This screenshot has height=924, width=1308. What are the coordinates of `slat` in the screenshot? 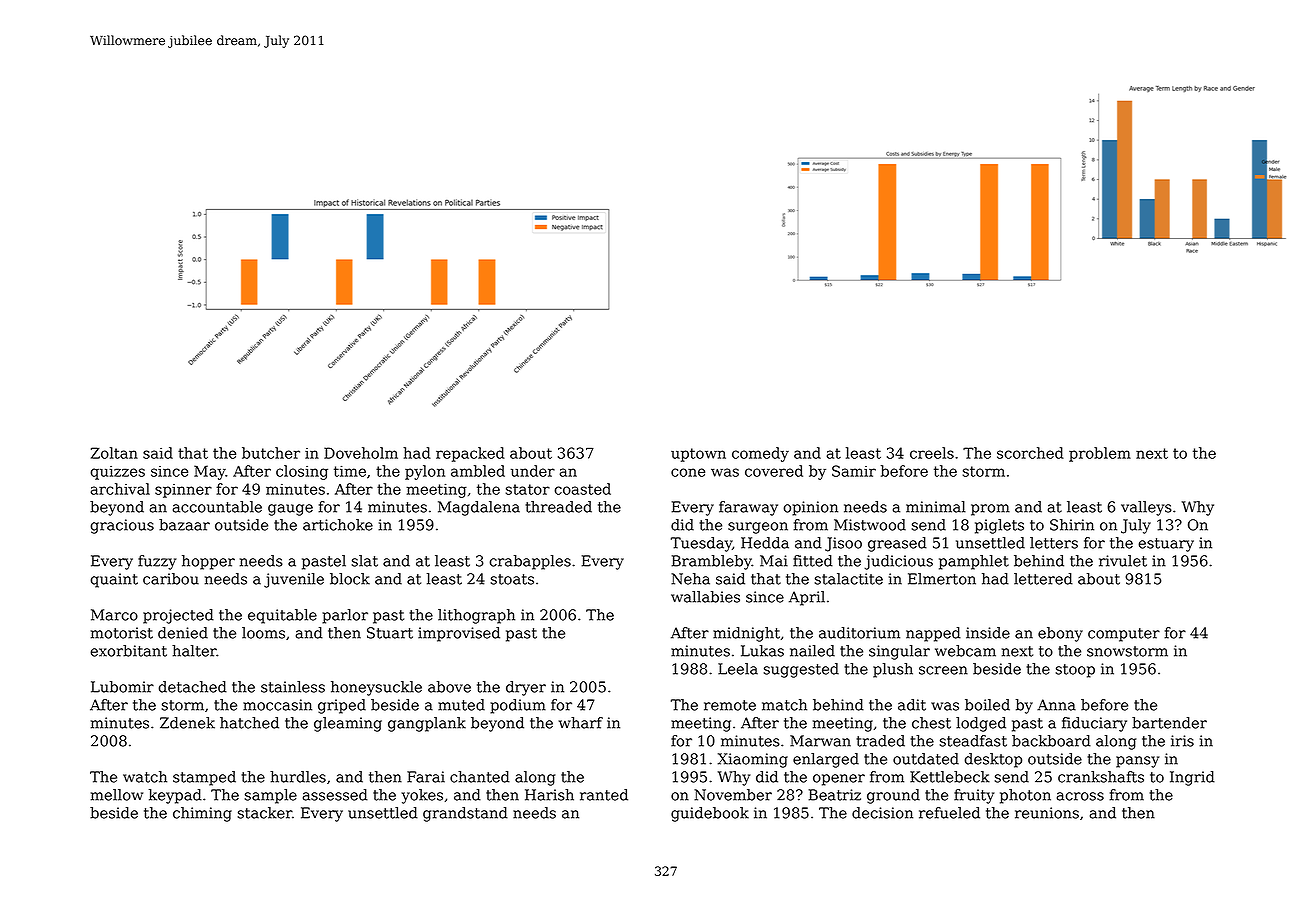 It's located at (365, 561).
